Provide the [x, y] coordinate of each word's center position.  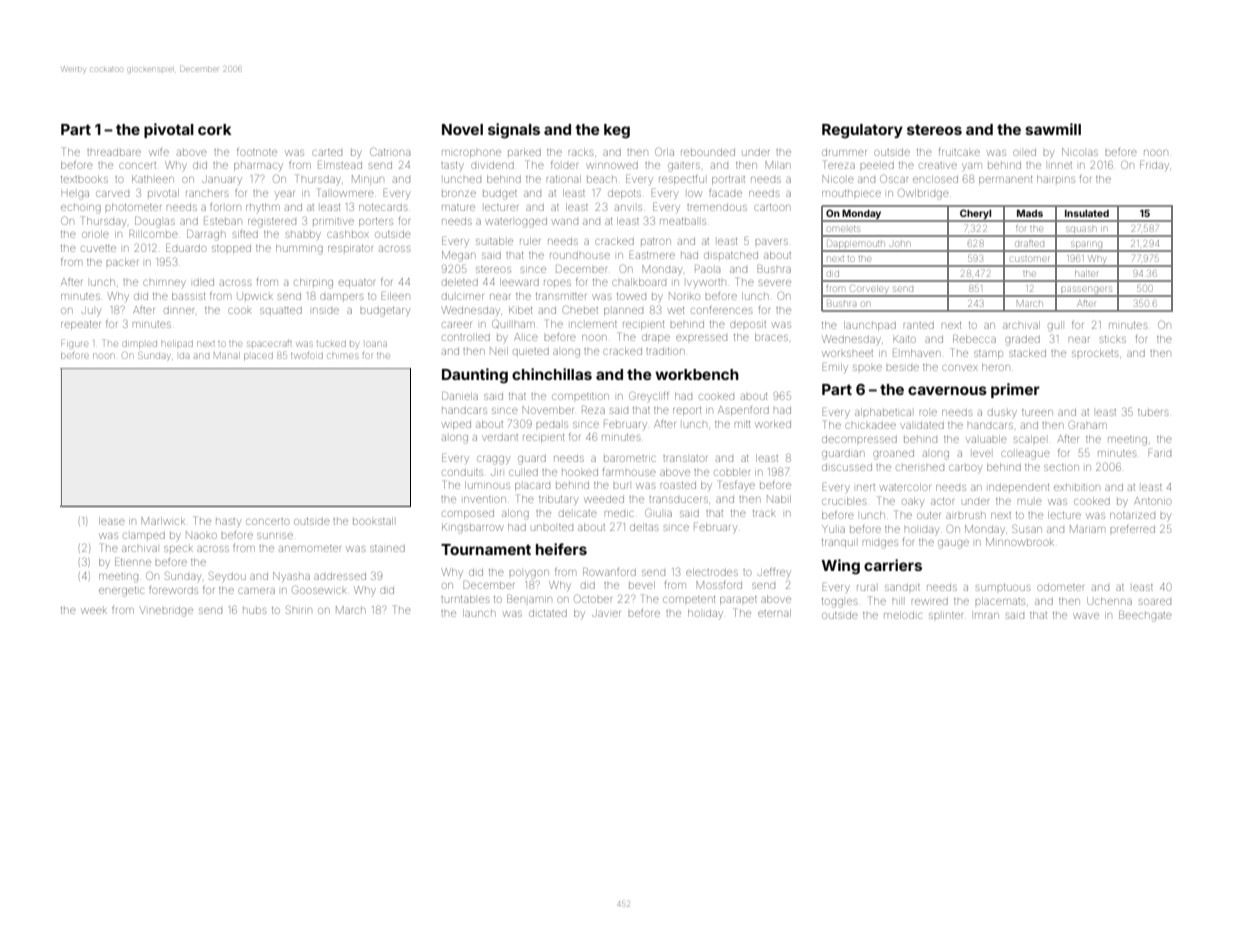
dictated [548, 613]
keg [617, 131]
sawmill [1053, 129]
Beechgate [1145, 616]
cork [214, 129]
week [94, 611]
